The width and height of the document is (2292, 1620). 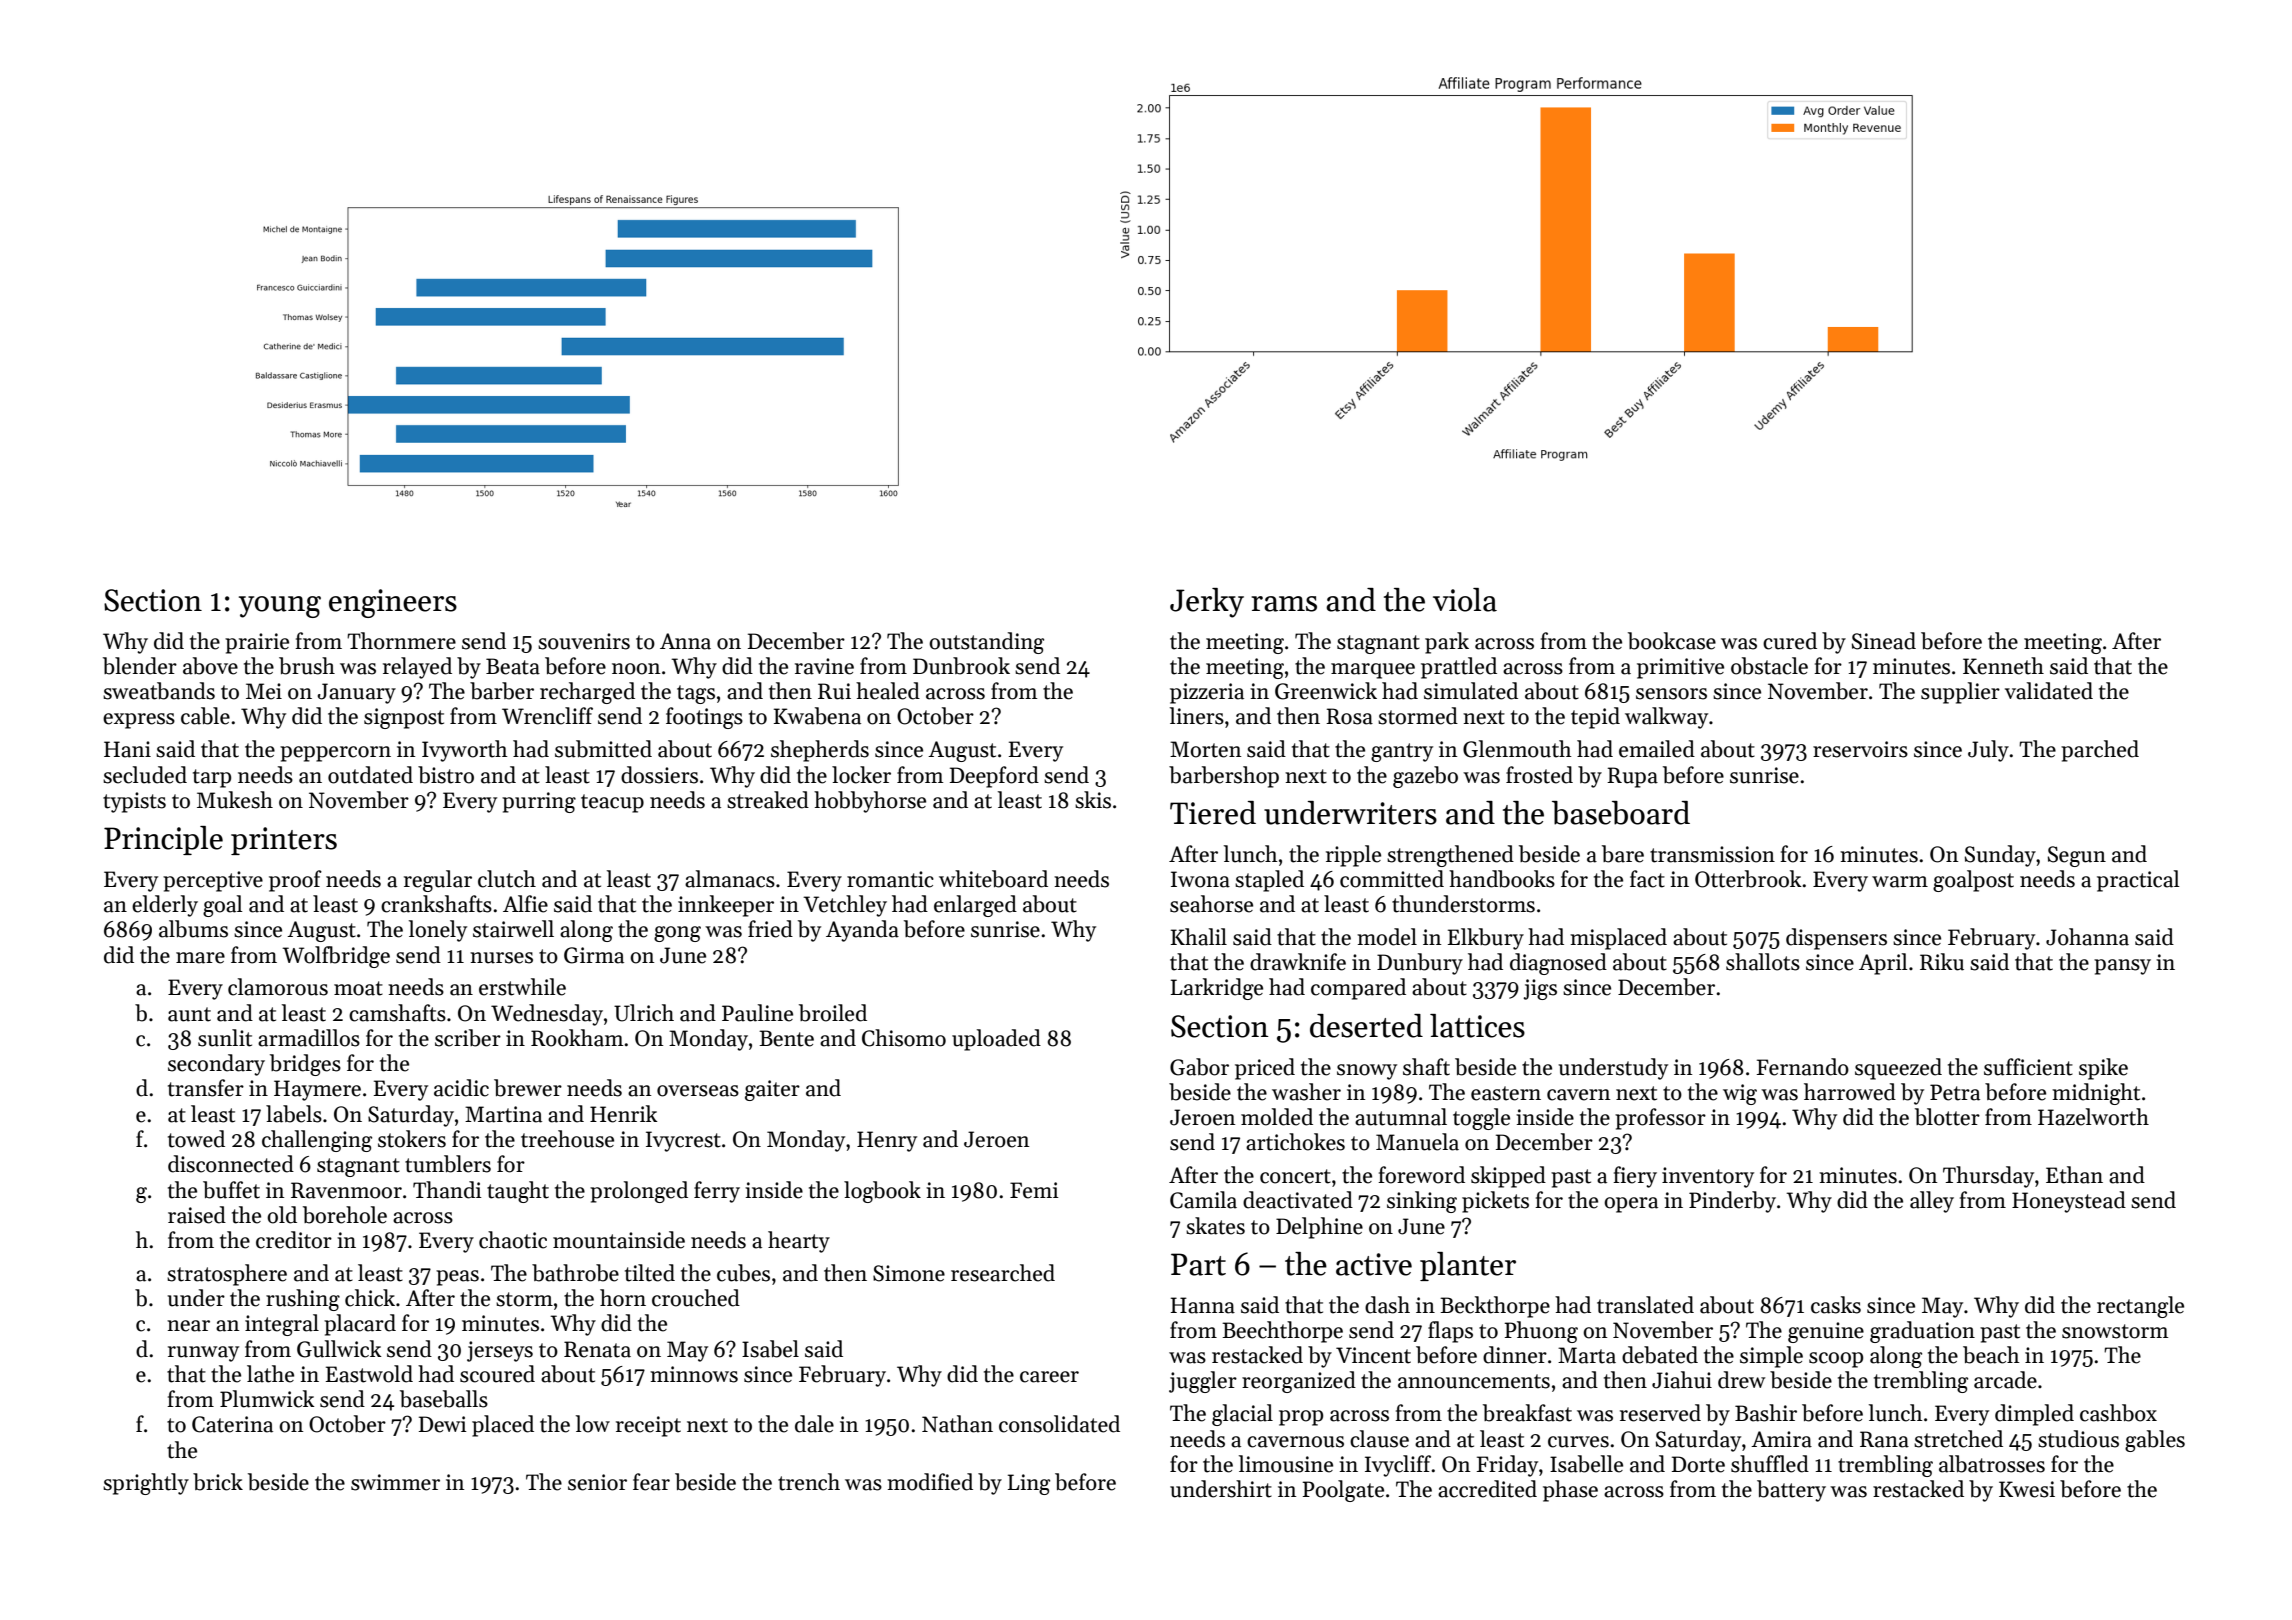 What do you see at coordinates (1343, 1491) in the document?
I see `Poolgate` at bounding box center [1343, 1491].
